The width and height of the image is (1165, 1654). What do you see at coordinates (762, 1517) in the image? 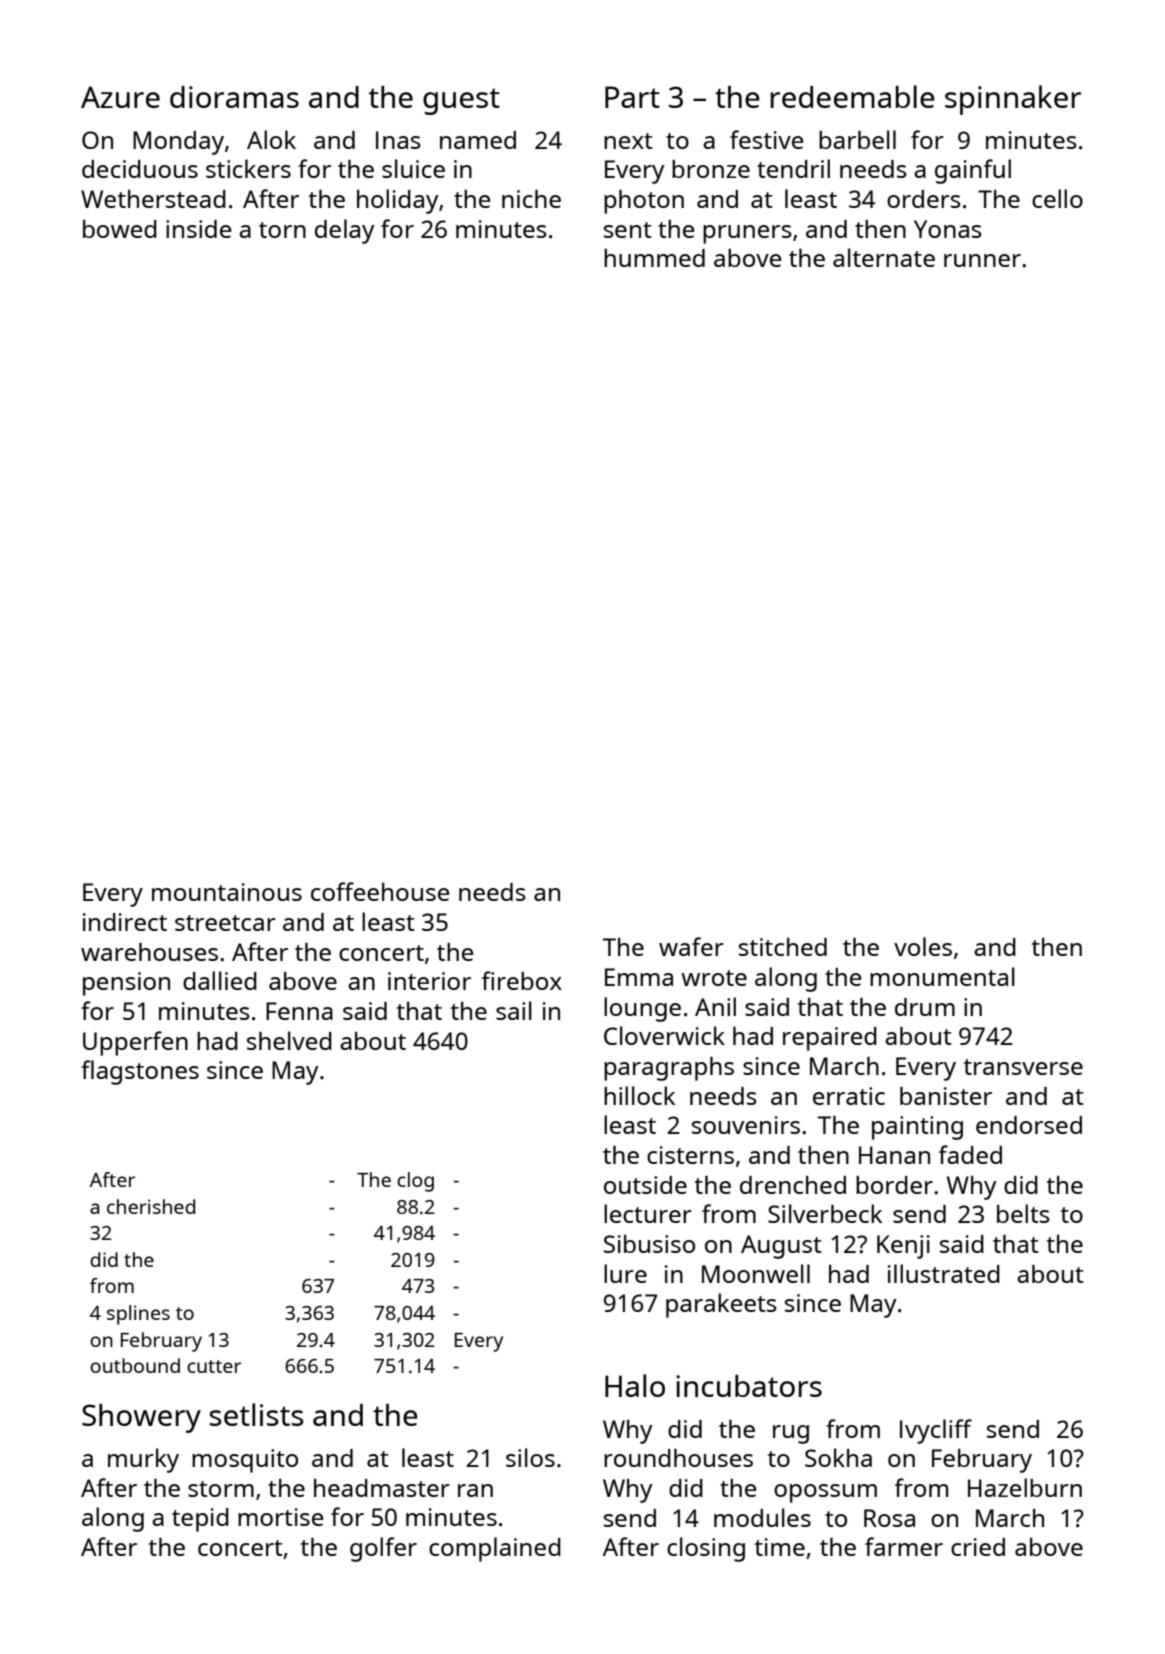
I see `modules` at bounding box center [762, 1517].
